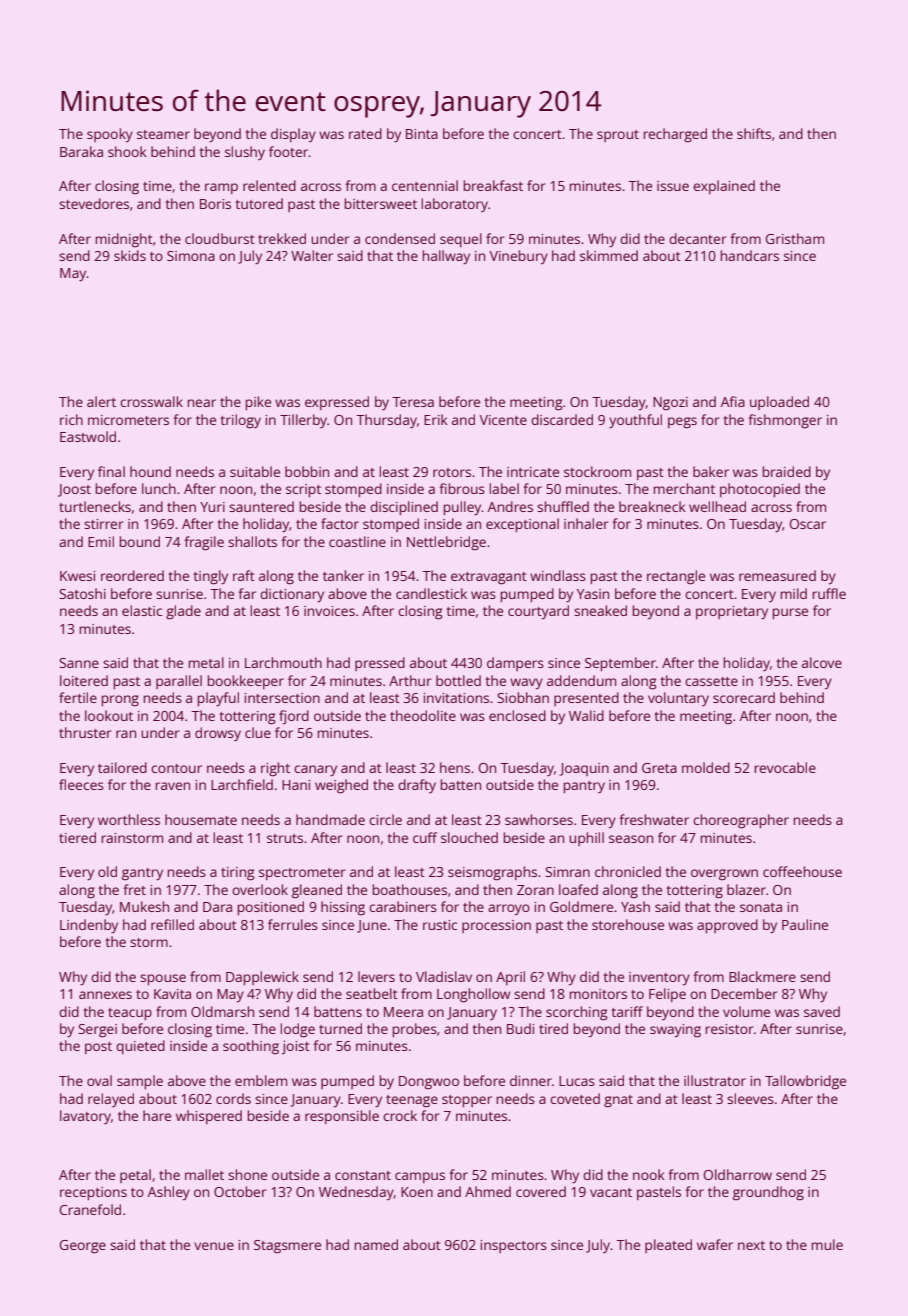 The image size is (908, 1316). I want to click on micrometers, so click(128, 420).
